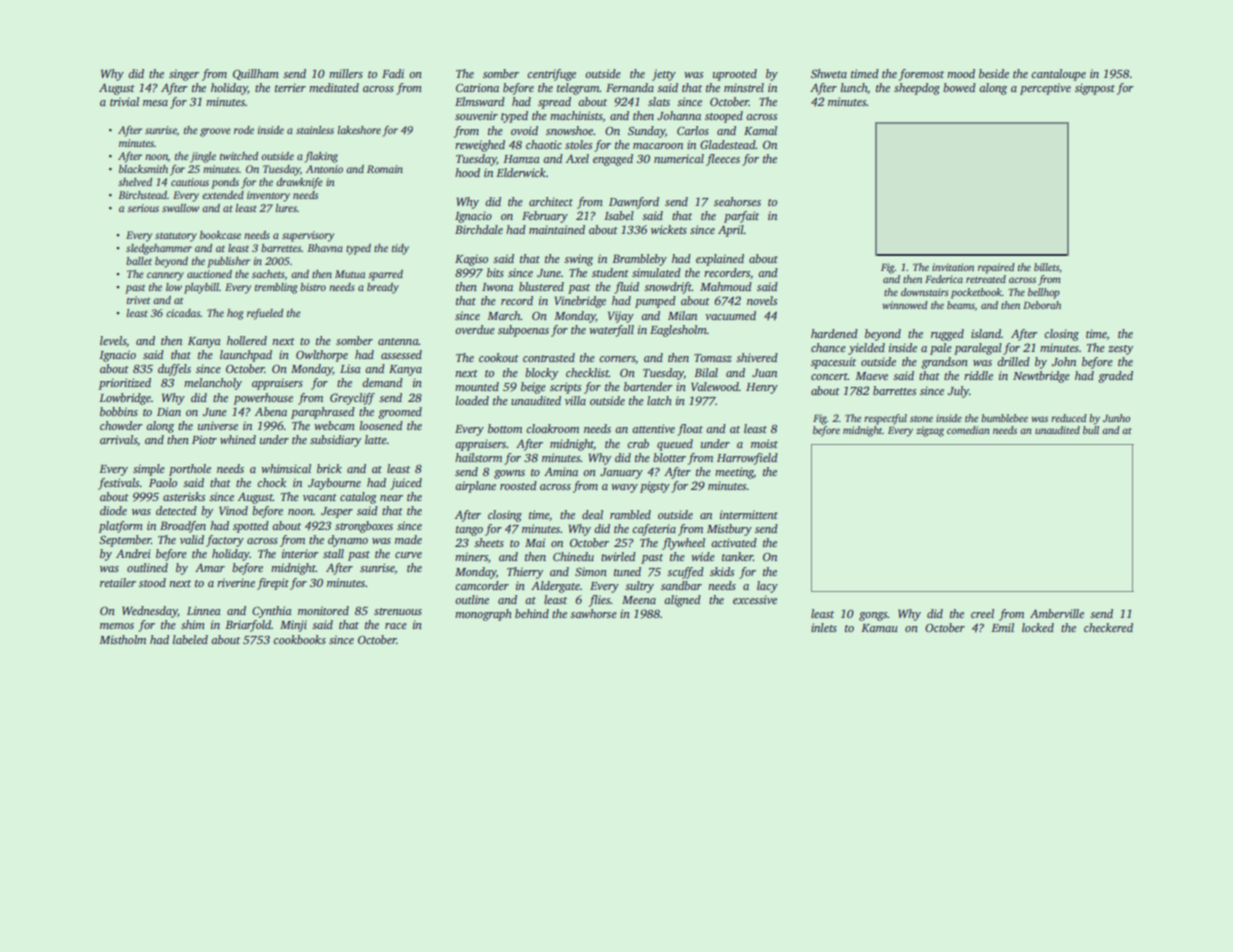  What do you see at coordinates (953, 267) in the screenshot?
I see `invitation` at bounding box center [953, 267].
